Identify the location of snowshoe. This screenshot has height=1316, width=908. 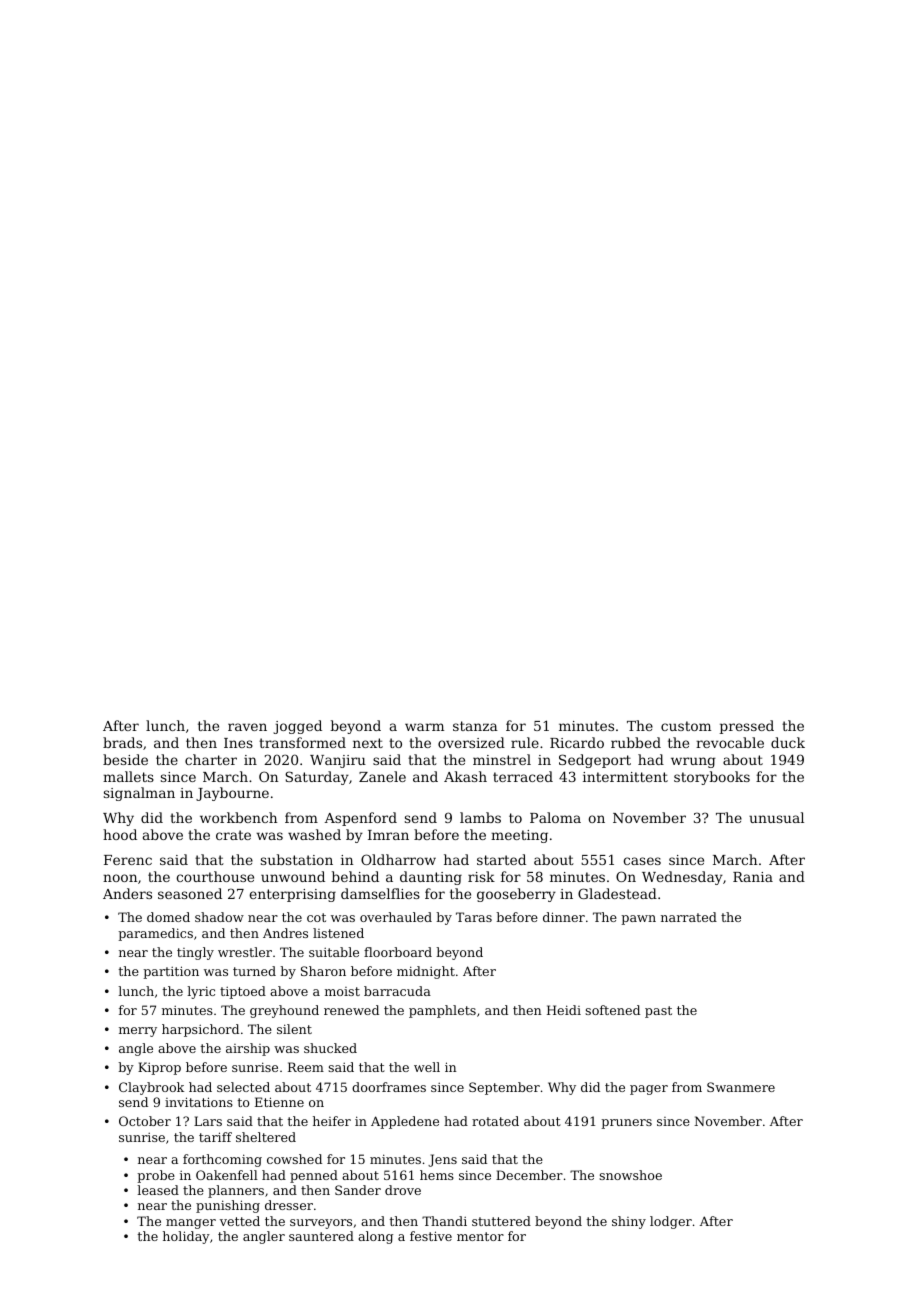
(630, 1175).
